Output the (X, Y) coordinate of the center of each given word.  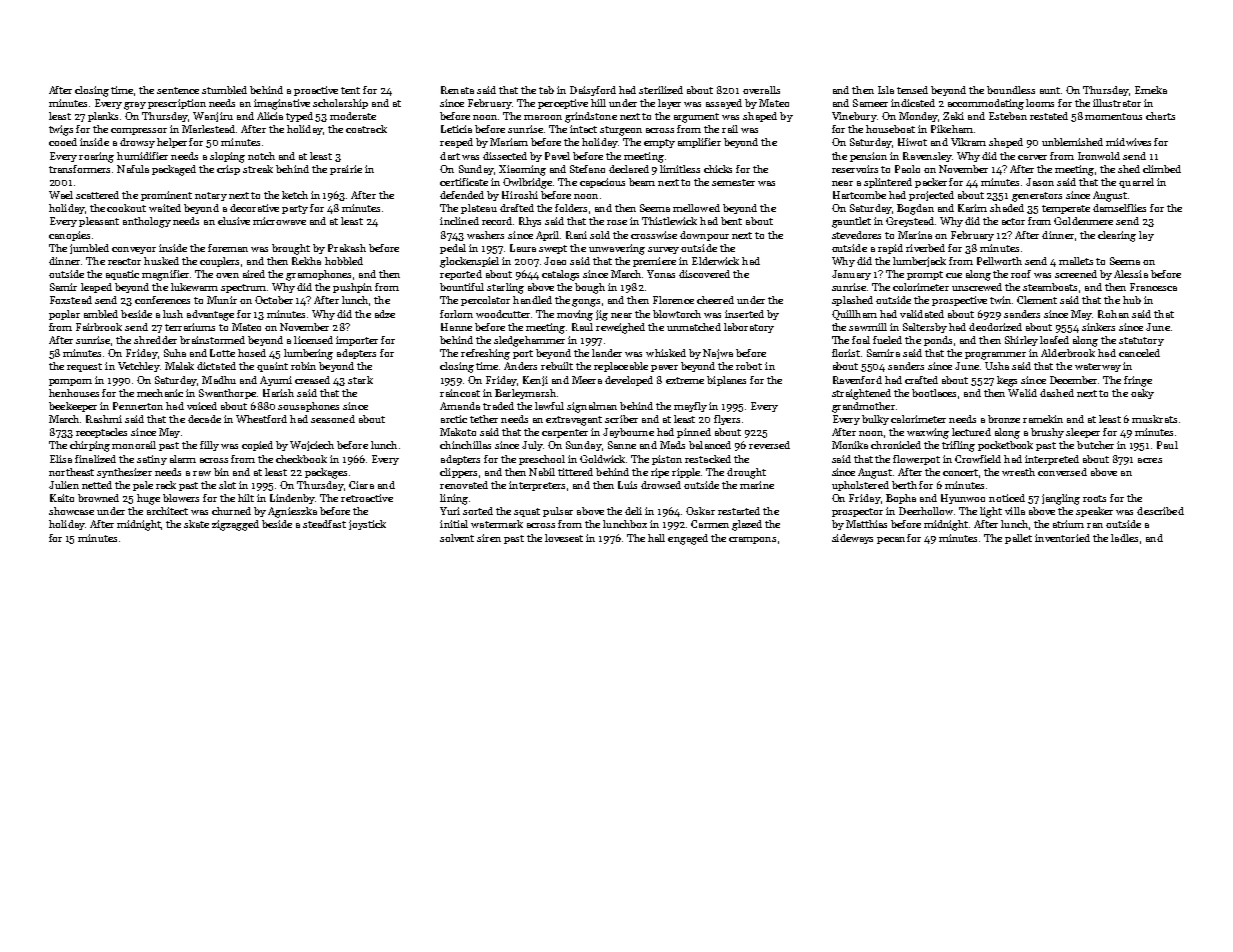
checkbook (301, 459)
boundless (1011, 90)
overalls (761, 90)
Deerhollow (926, 511)
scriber (621, 419)
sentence (178, 90)
